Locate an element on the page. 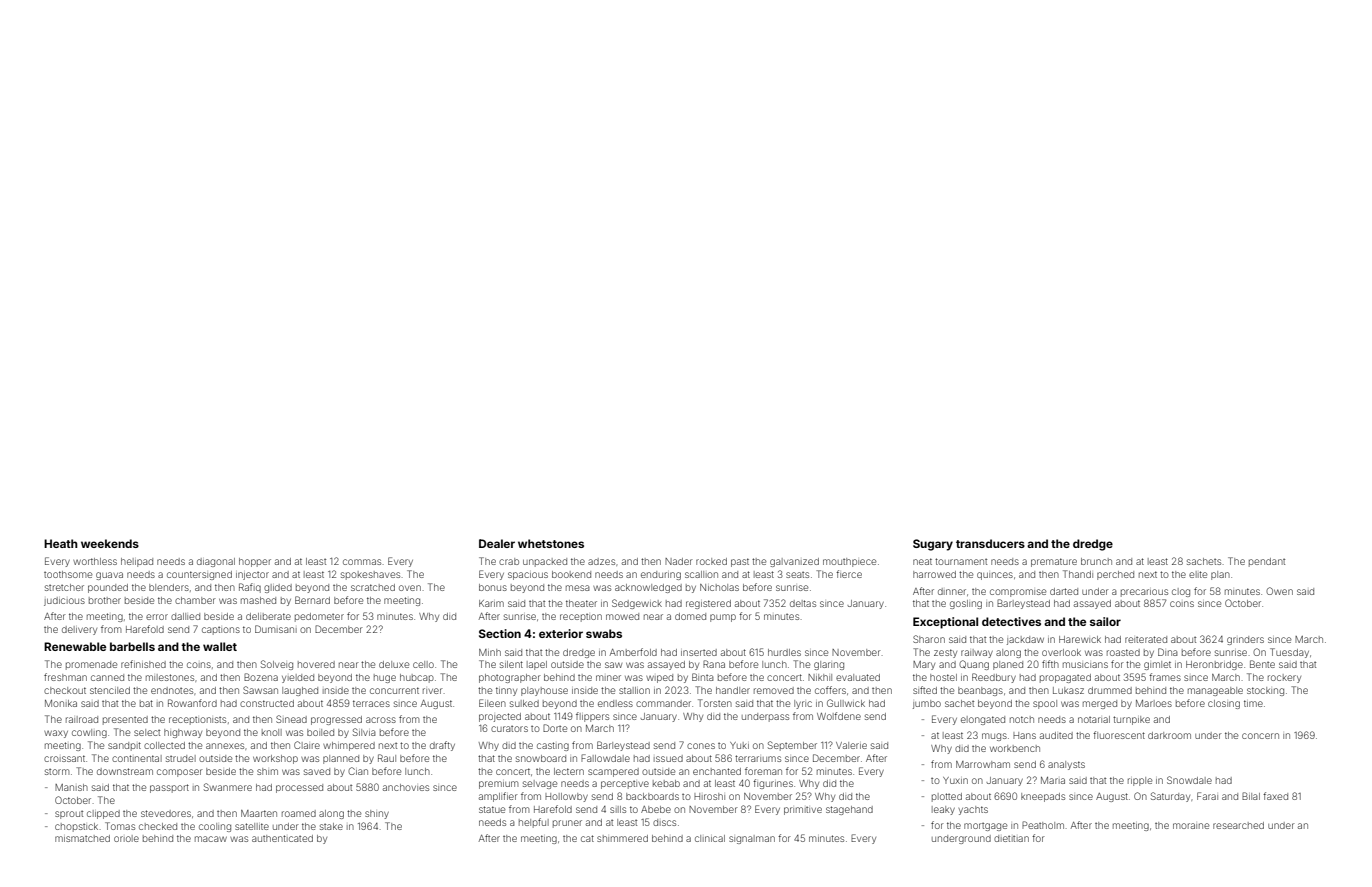  chopstick is located at coordinates (76, 827).
